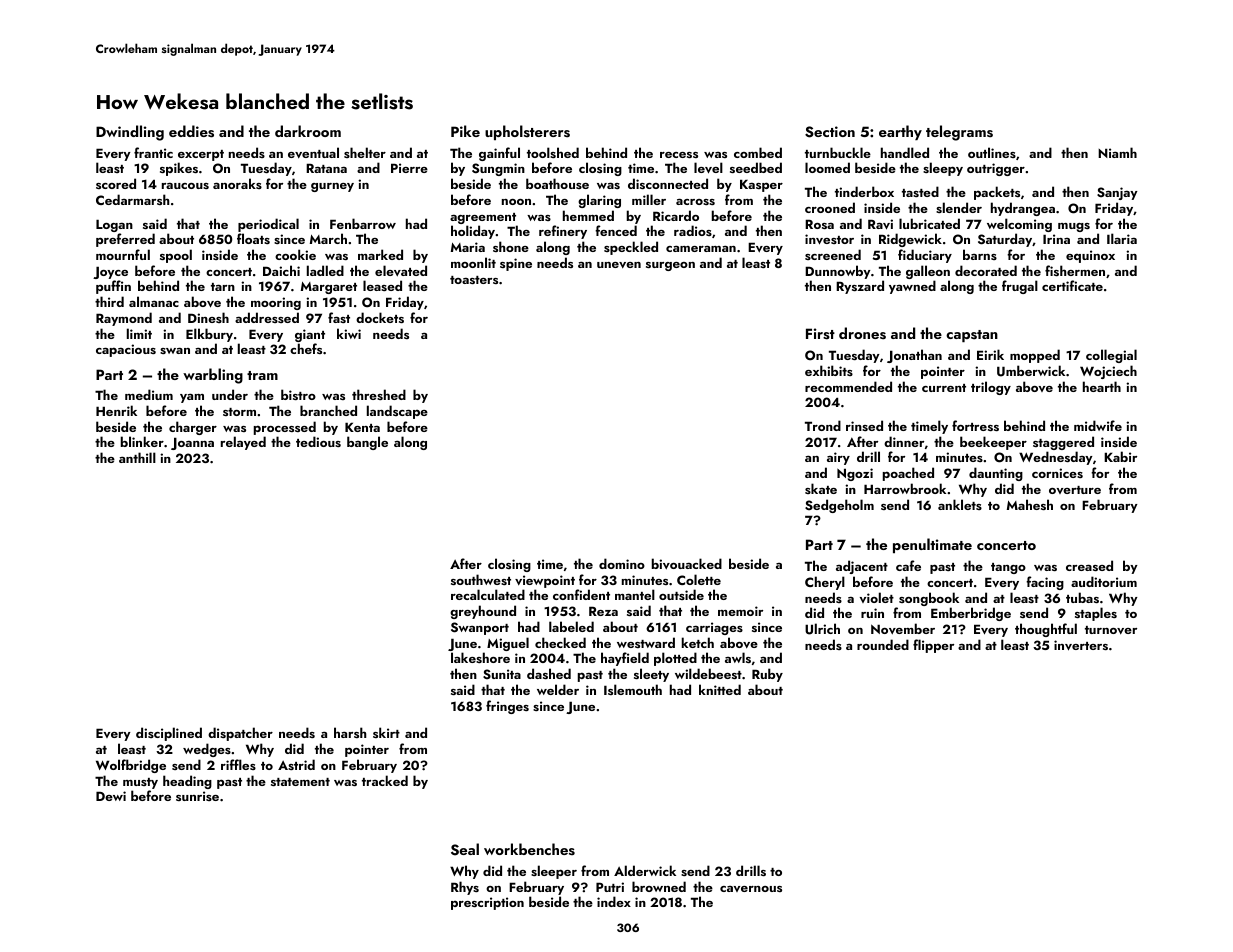  What do you see at coordinates (997, 193) in the screenshot?
I see `packets` at bounding box center [997, 193].
